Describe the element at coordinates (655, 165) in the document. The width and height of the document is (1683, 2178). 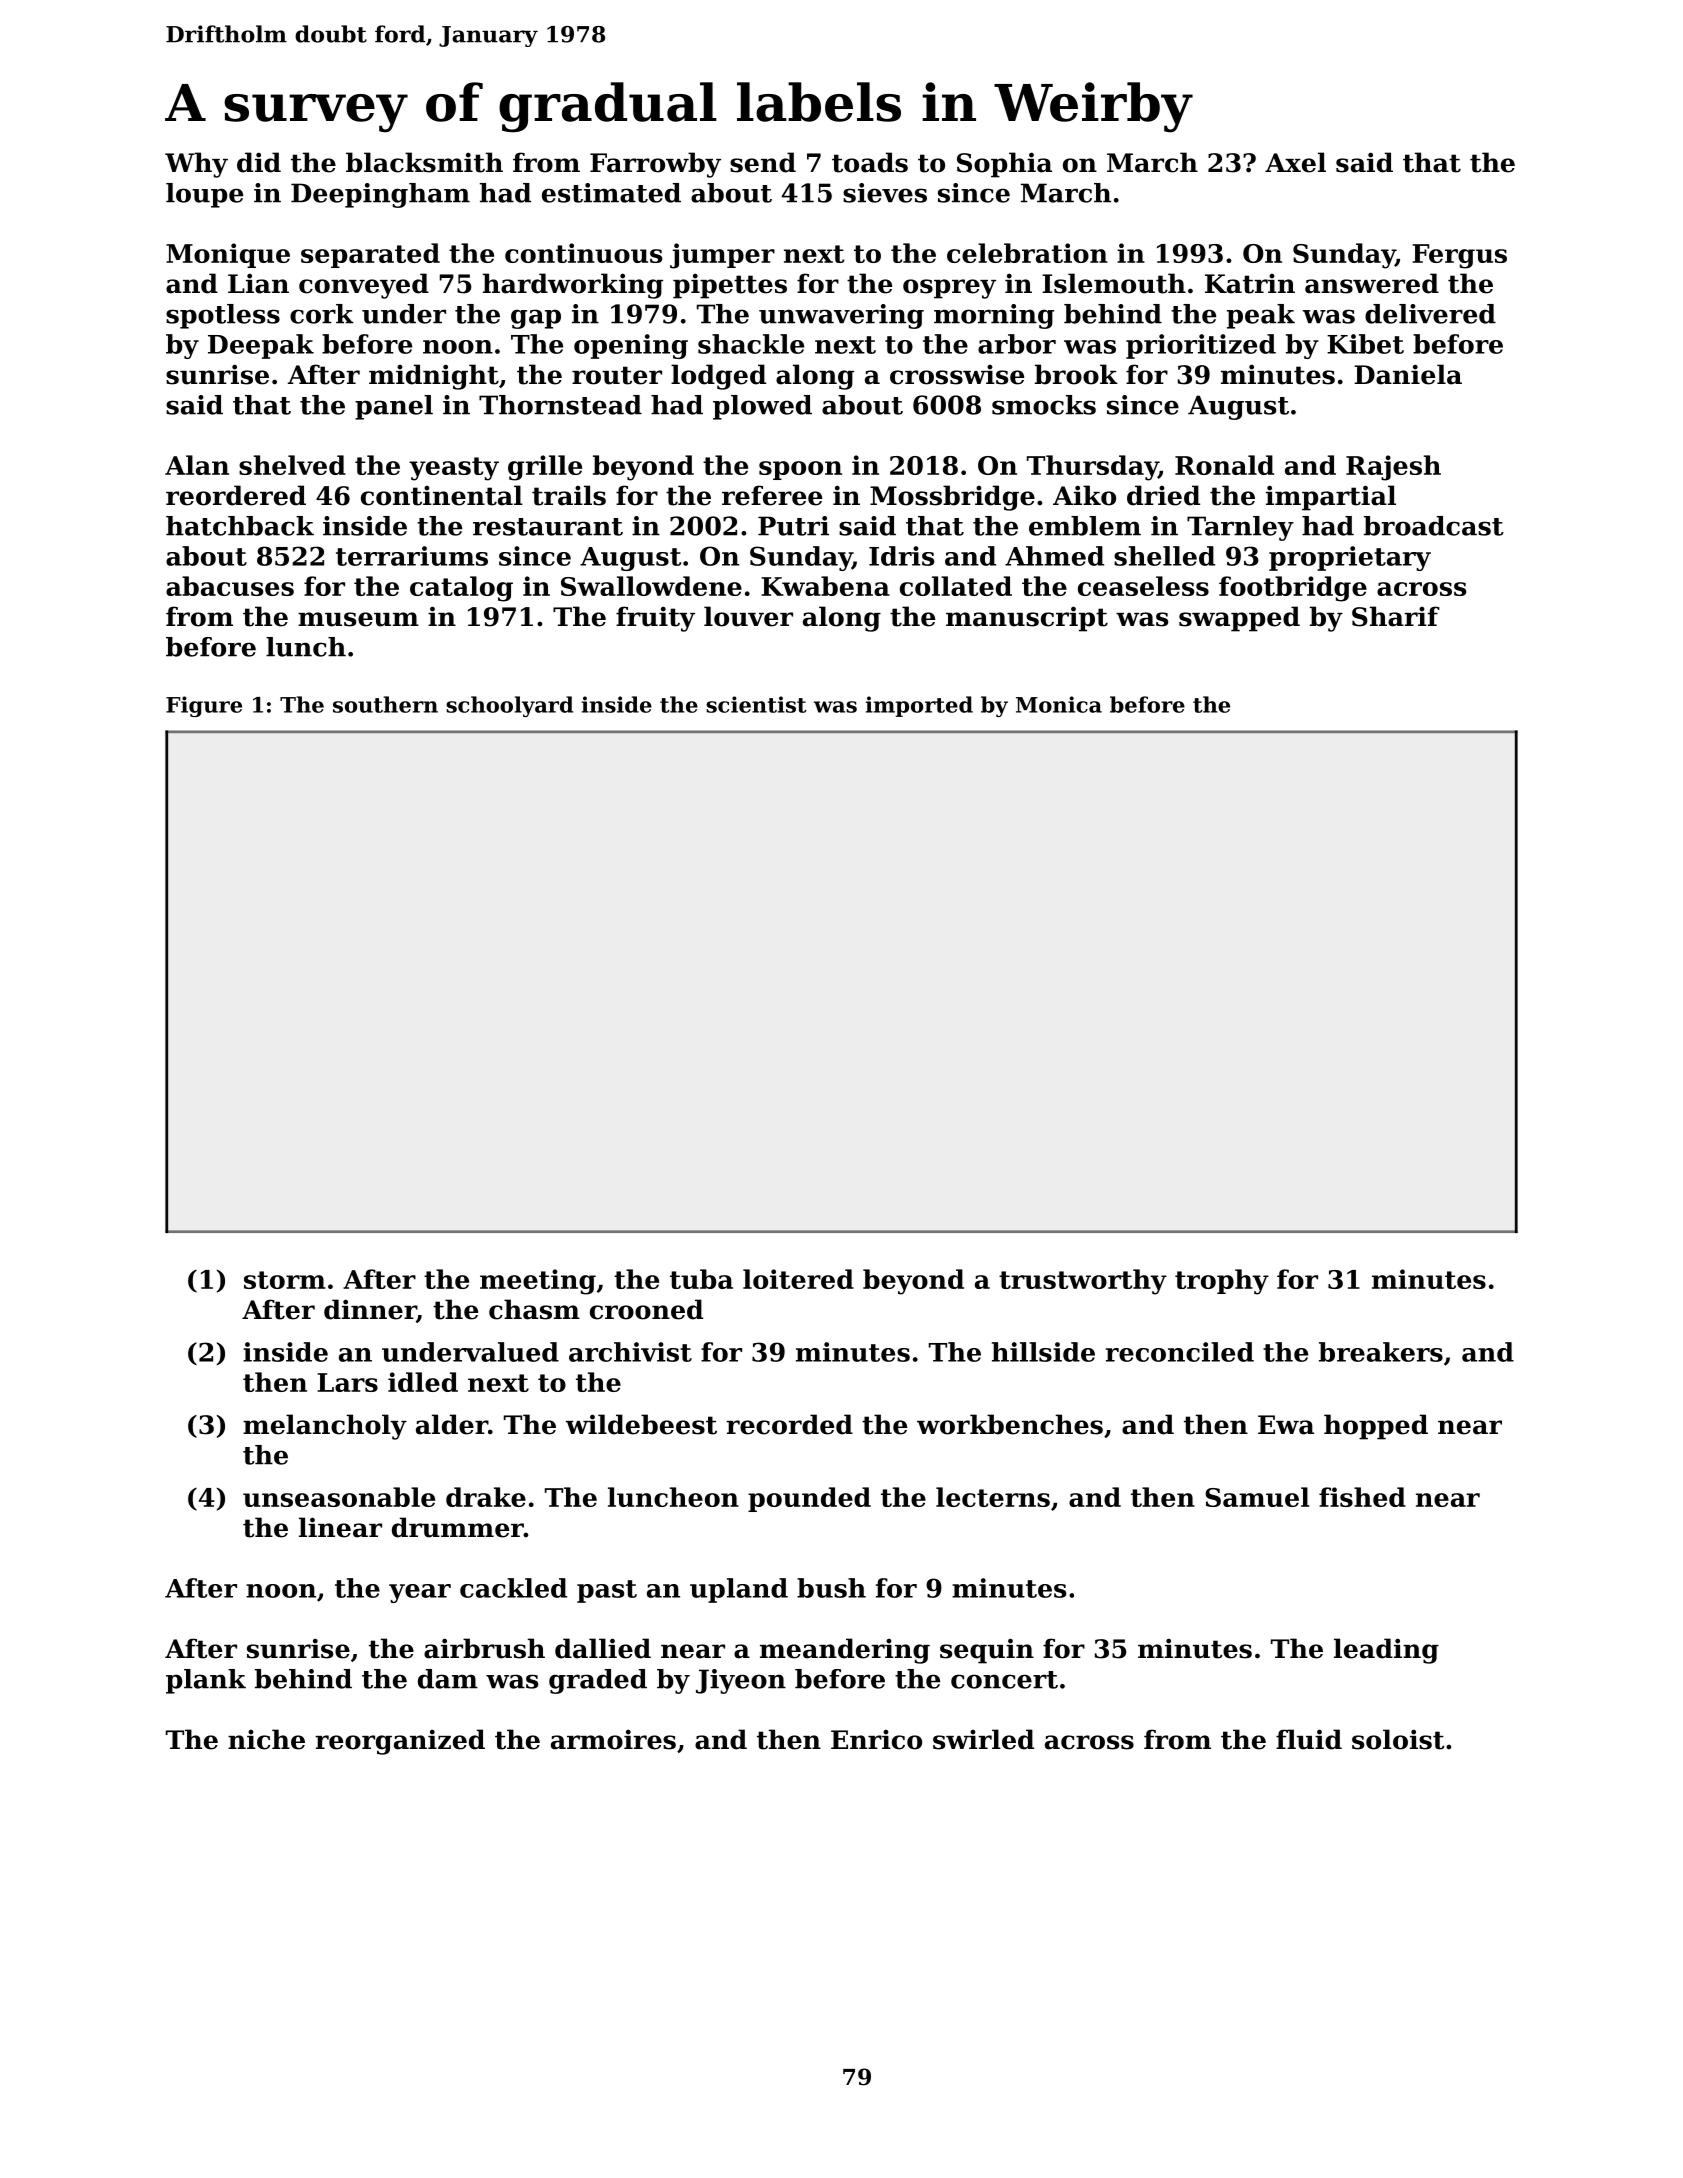
I see `Farrowby` at that location.
